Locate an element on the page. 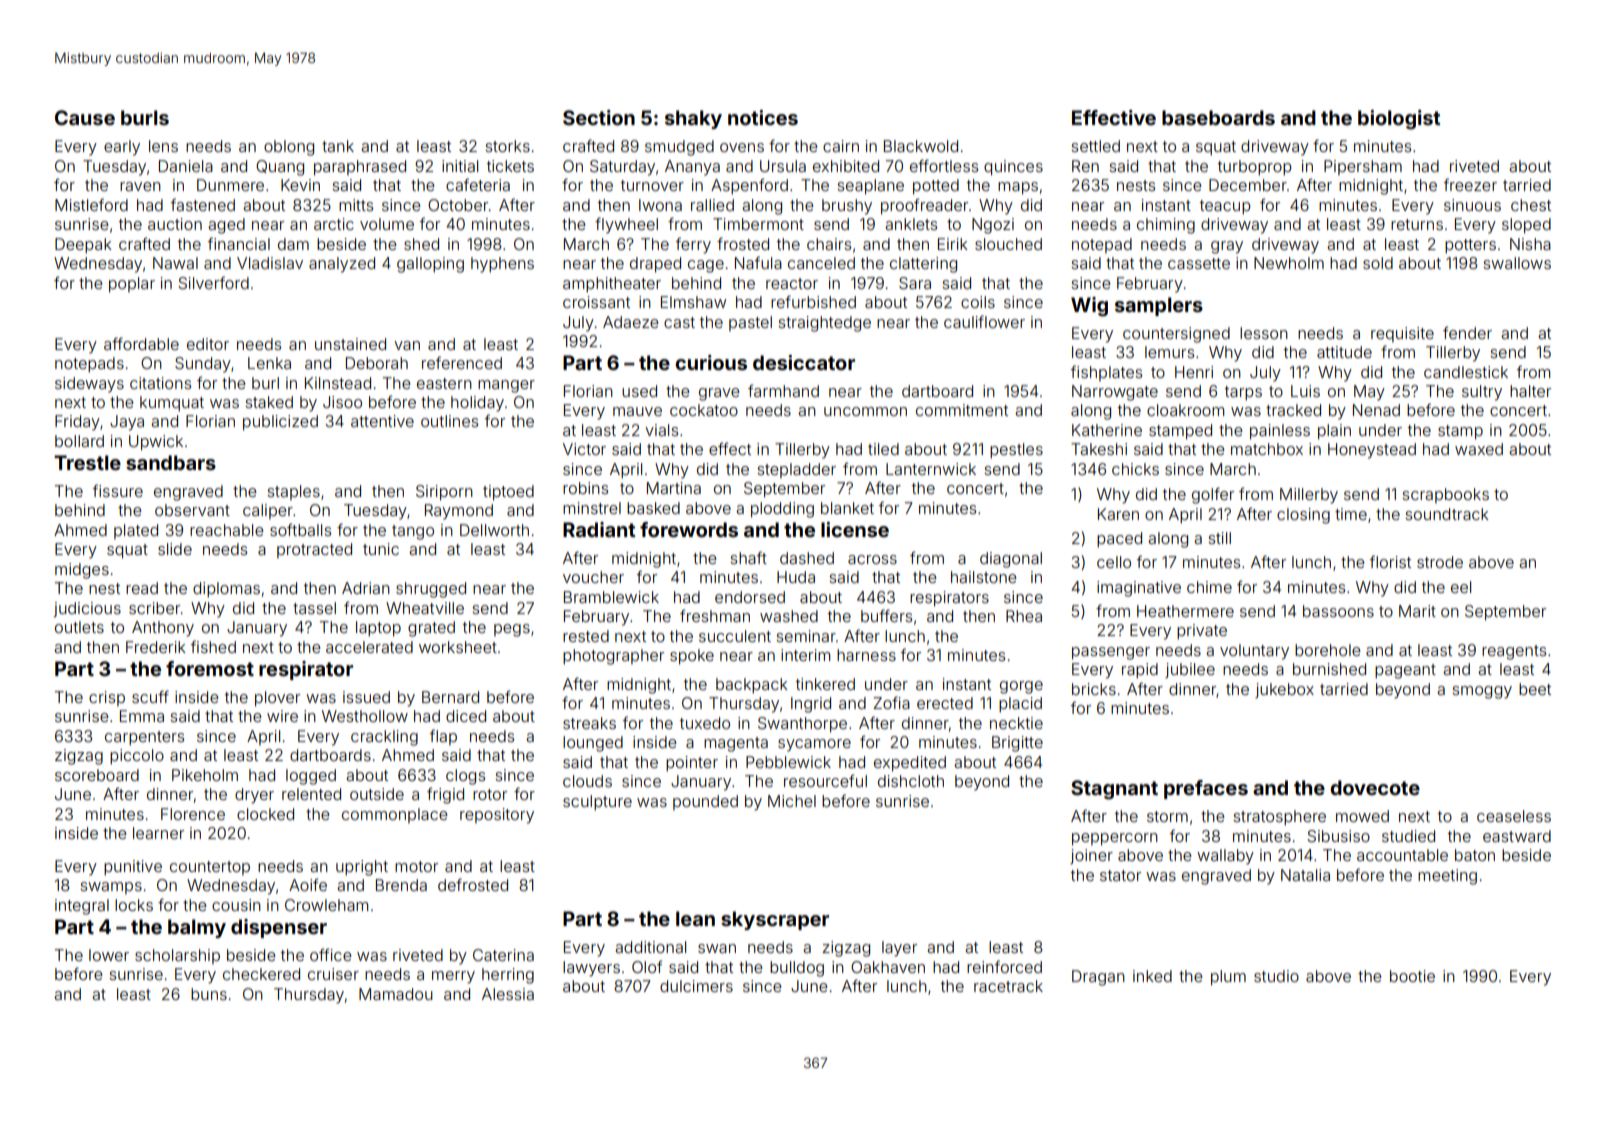  midges is located at coordinates (82, 571).
